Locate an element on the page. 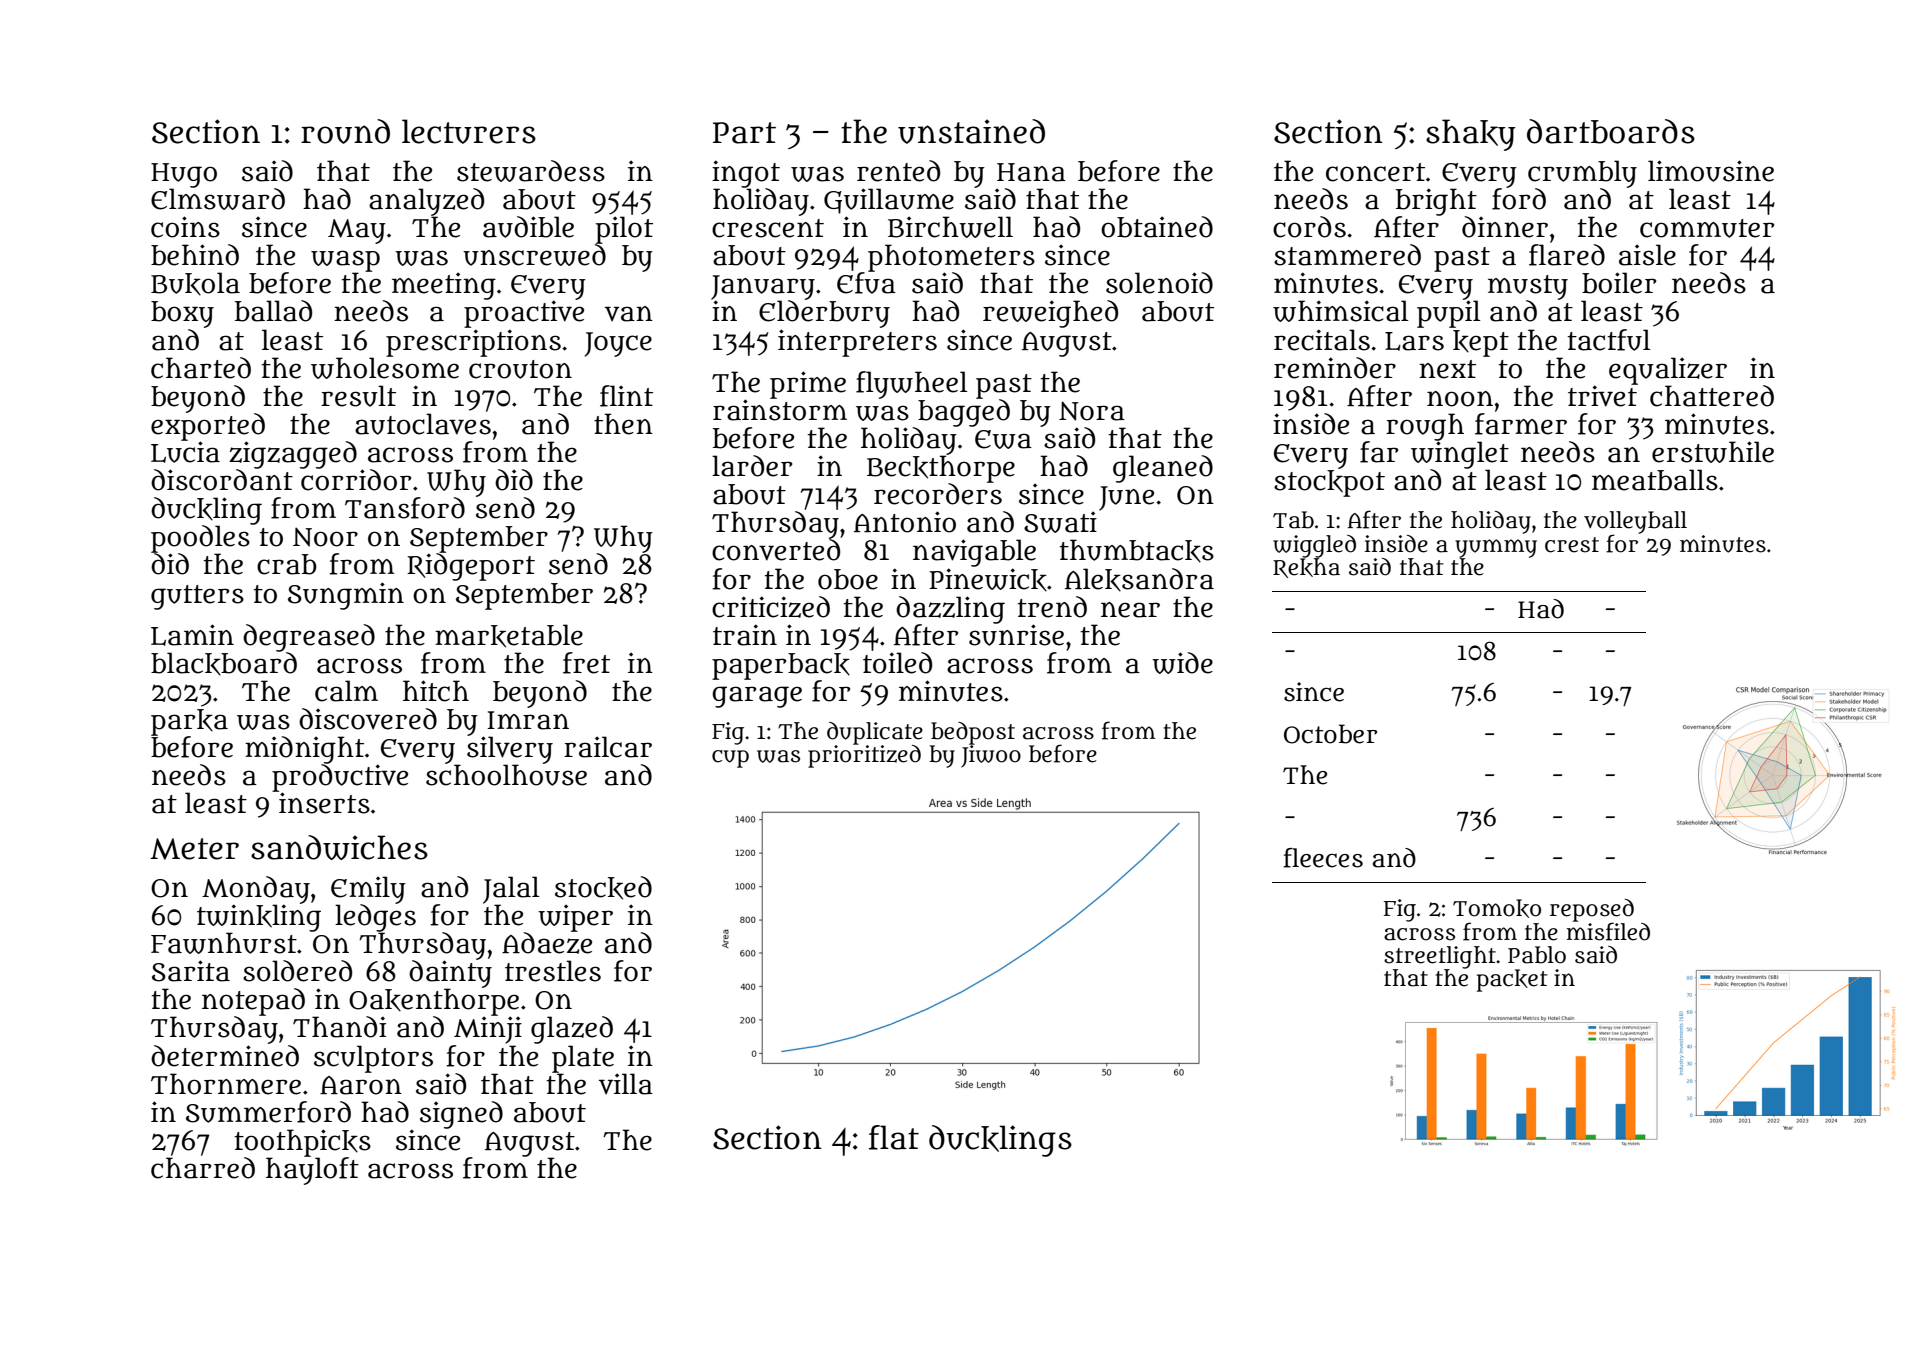  sunrise is located at coordinates (1016, 635).
